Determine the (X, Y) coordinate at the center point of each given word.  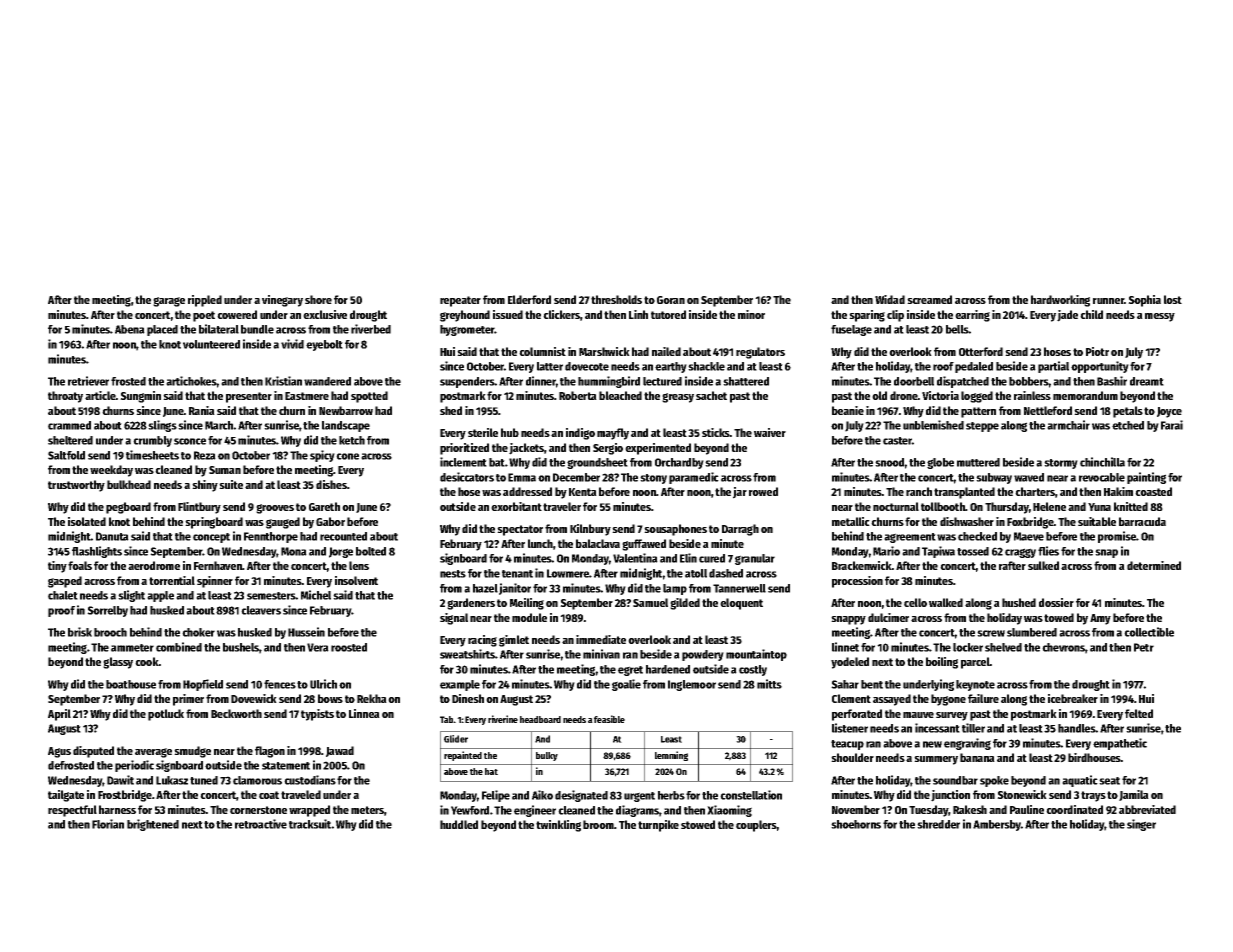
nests (453, 574)
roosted (349, 647)
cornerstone (258, 810)
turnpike (658, 826)
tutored (668, 314)
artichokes (191, 381)
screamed (929, 299)
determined (1154, 565)
